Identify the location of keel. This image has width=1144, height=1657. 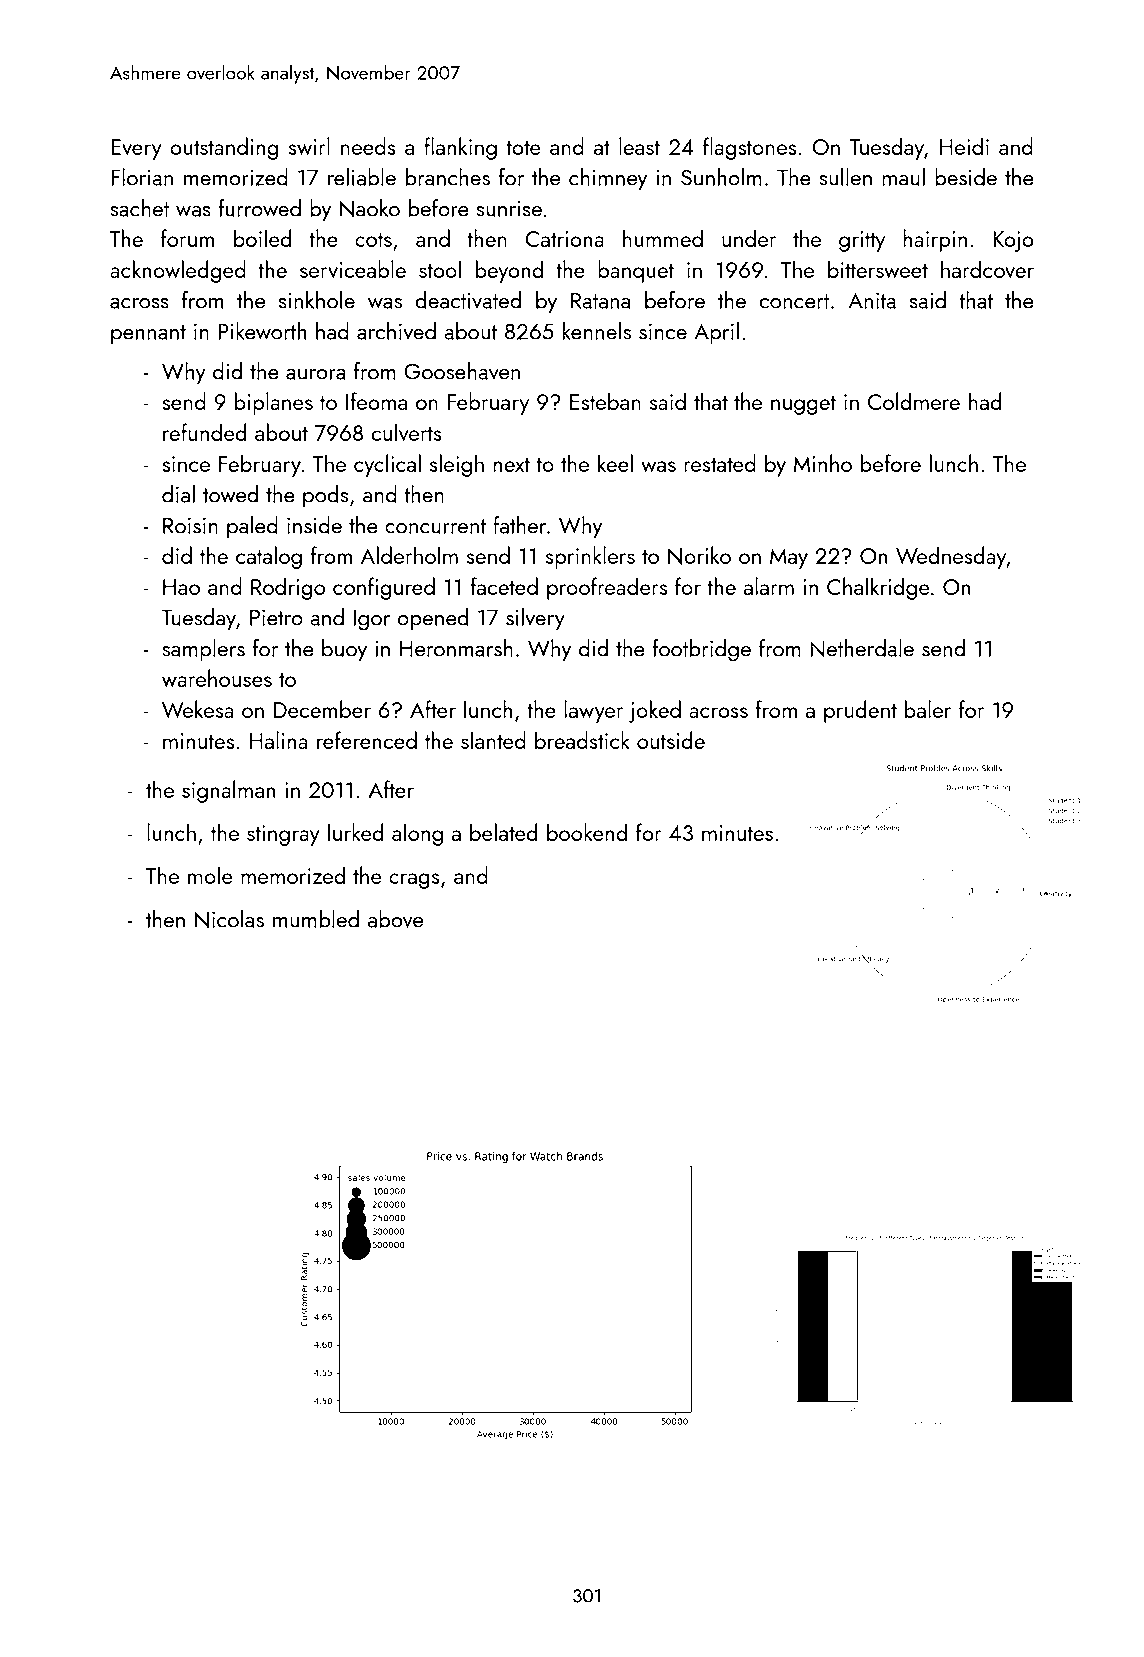
(615, 463).
